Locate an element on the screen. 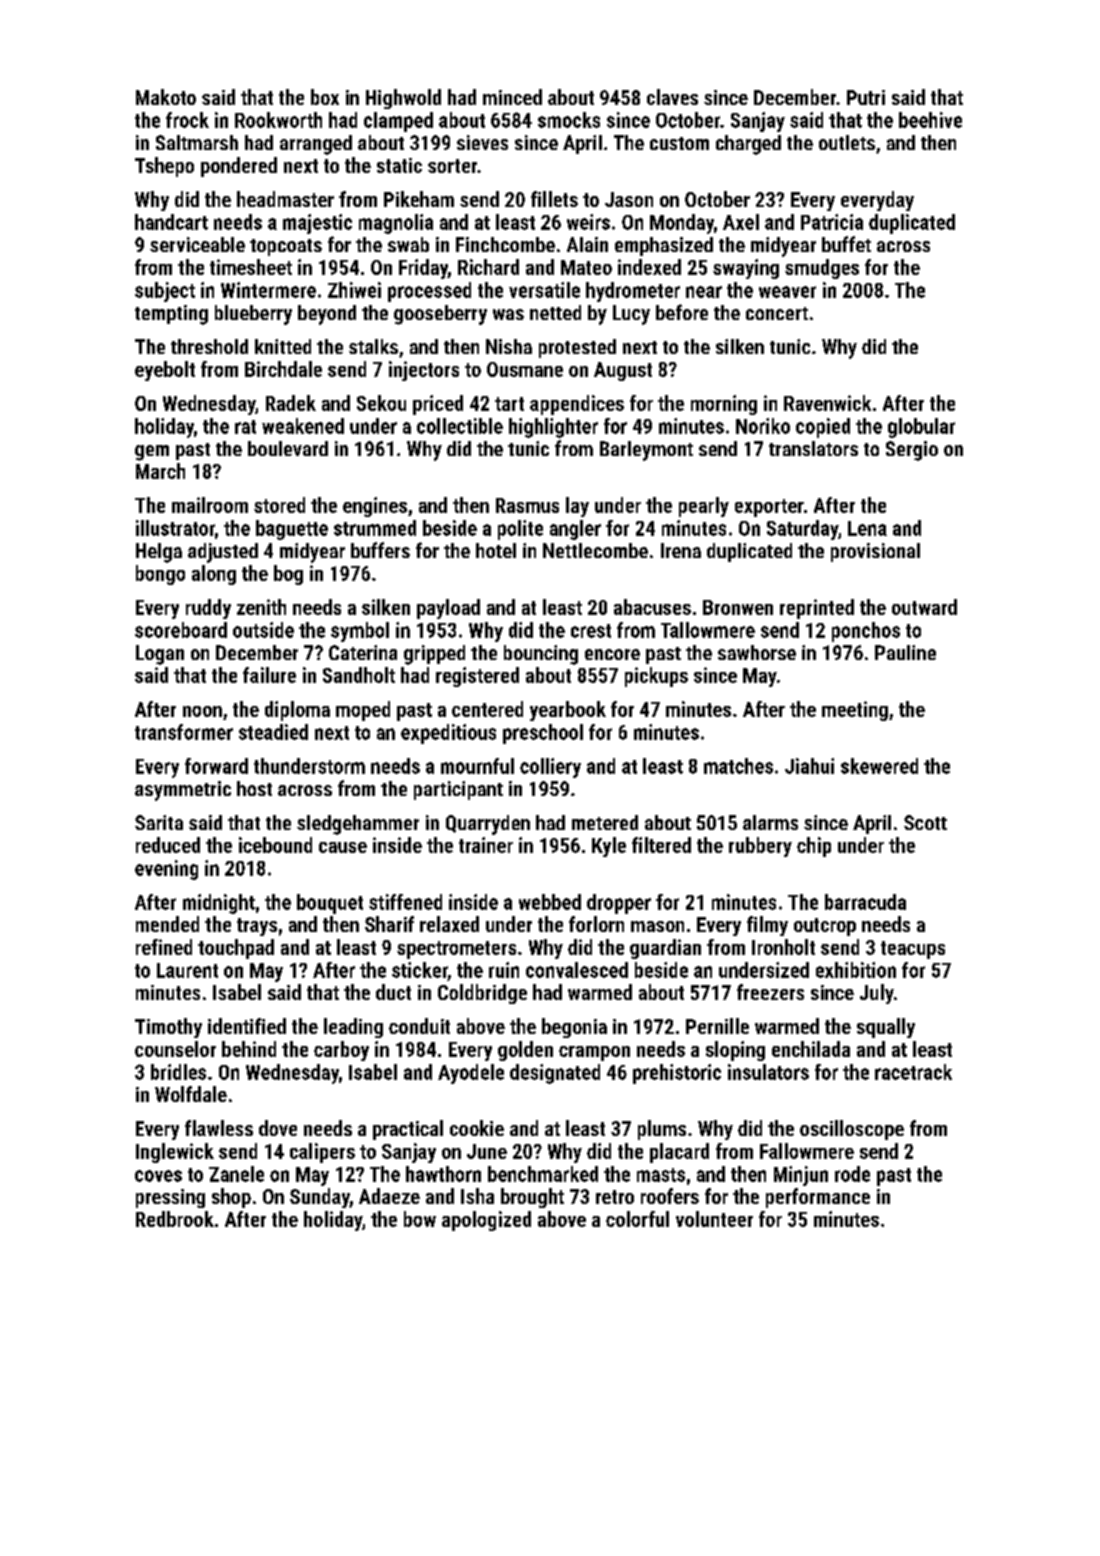 The height and width of the screenshot is (1556, 1100). designated is located at coordinates (555, 1074).
